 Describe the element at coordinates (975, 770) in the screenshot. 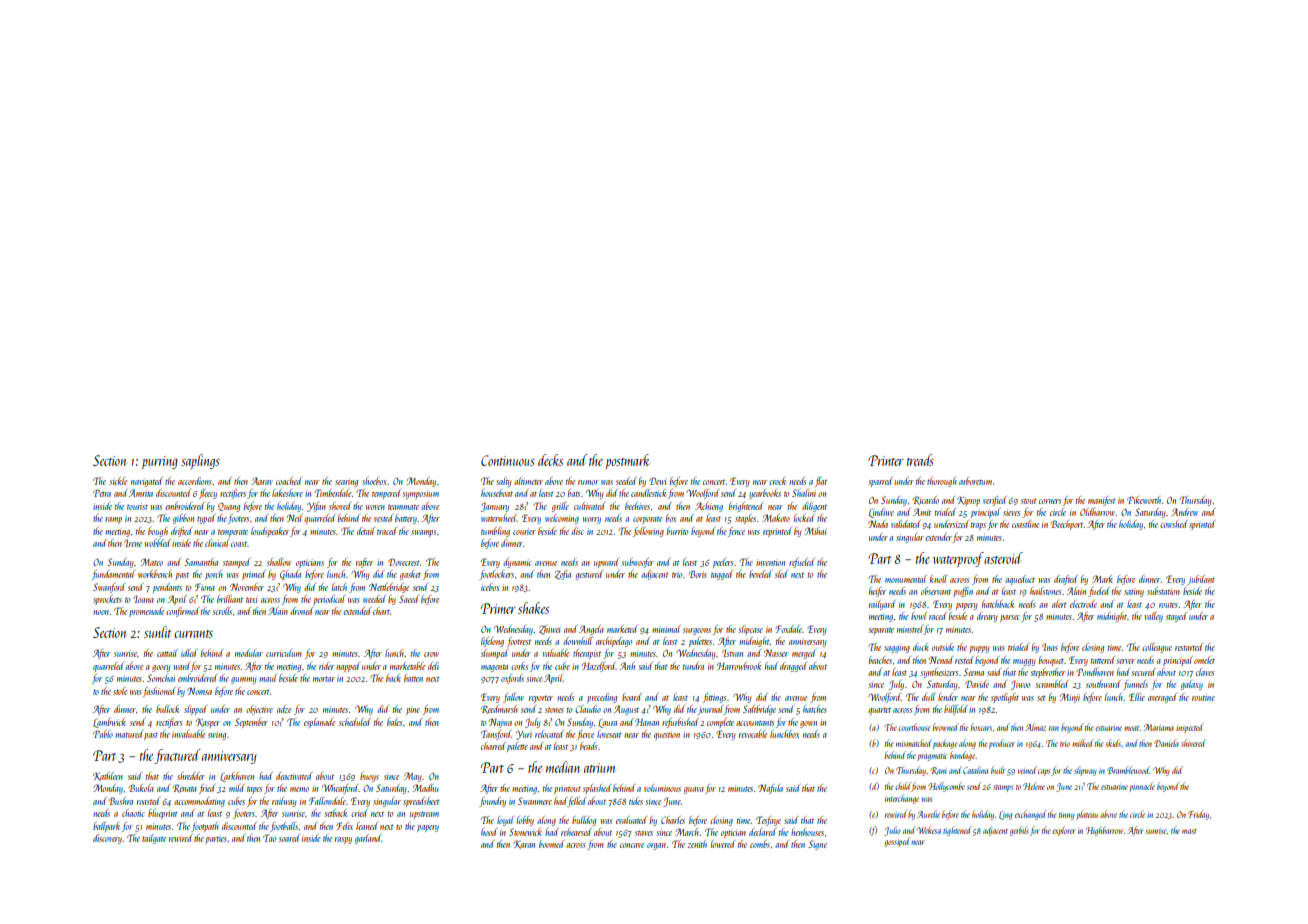

I see `Catalina` at that location.
